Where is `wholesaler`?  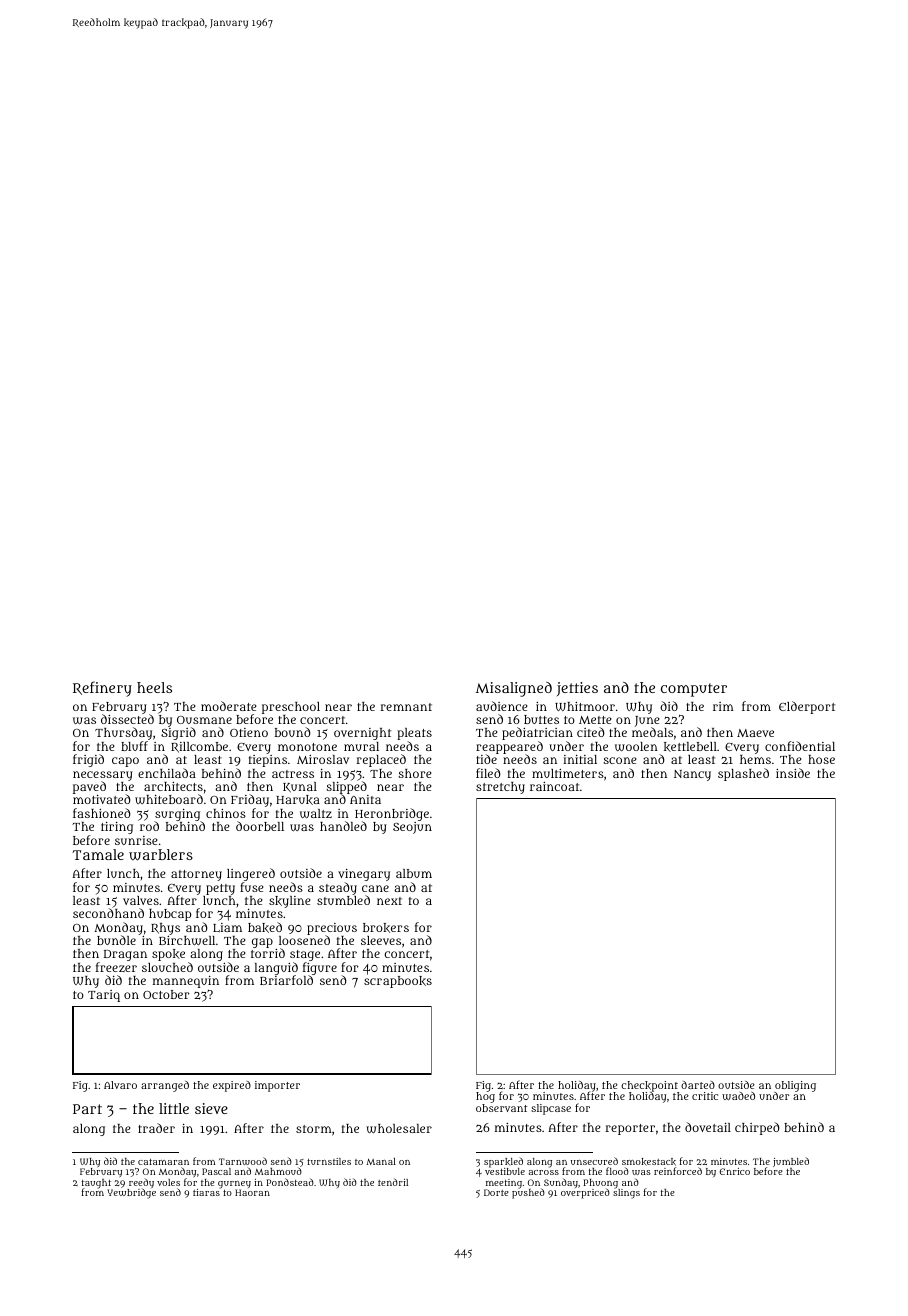
wholesaler is located at coordinates (399, 1128).
